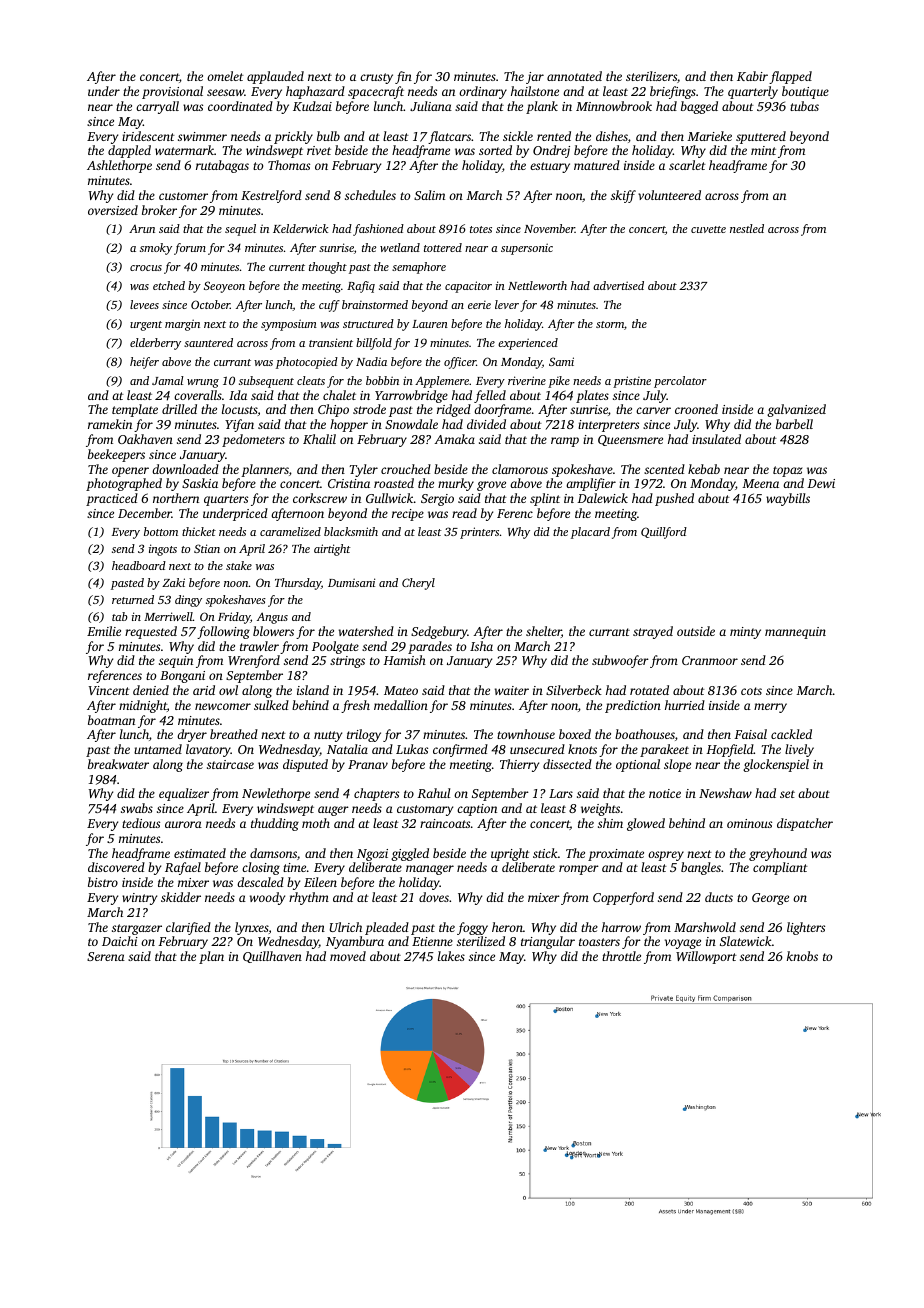 This screenshot has width=924, height=1308. I want to click on ridged, so click(454, 410).
